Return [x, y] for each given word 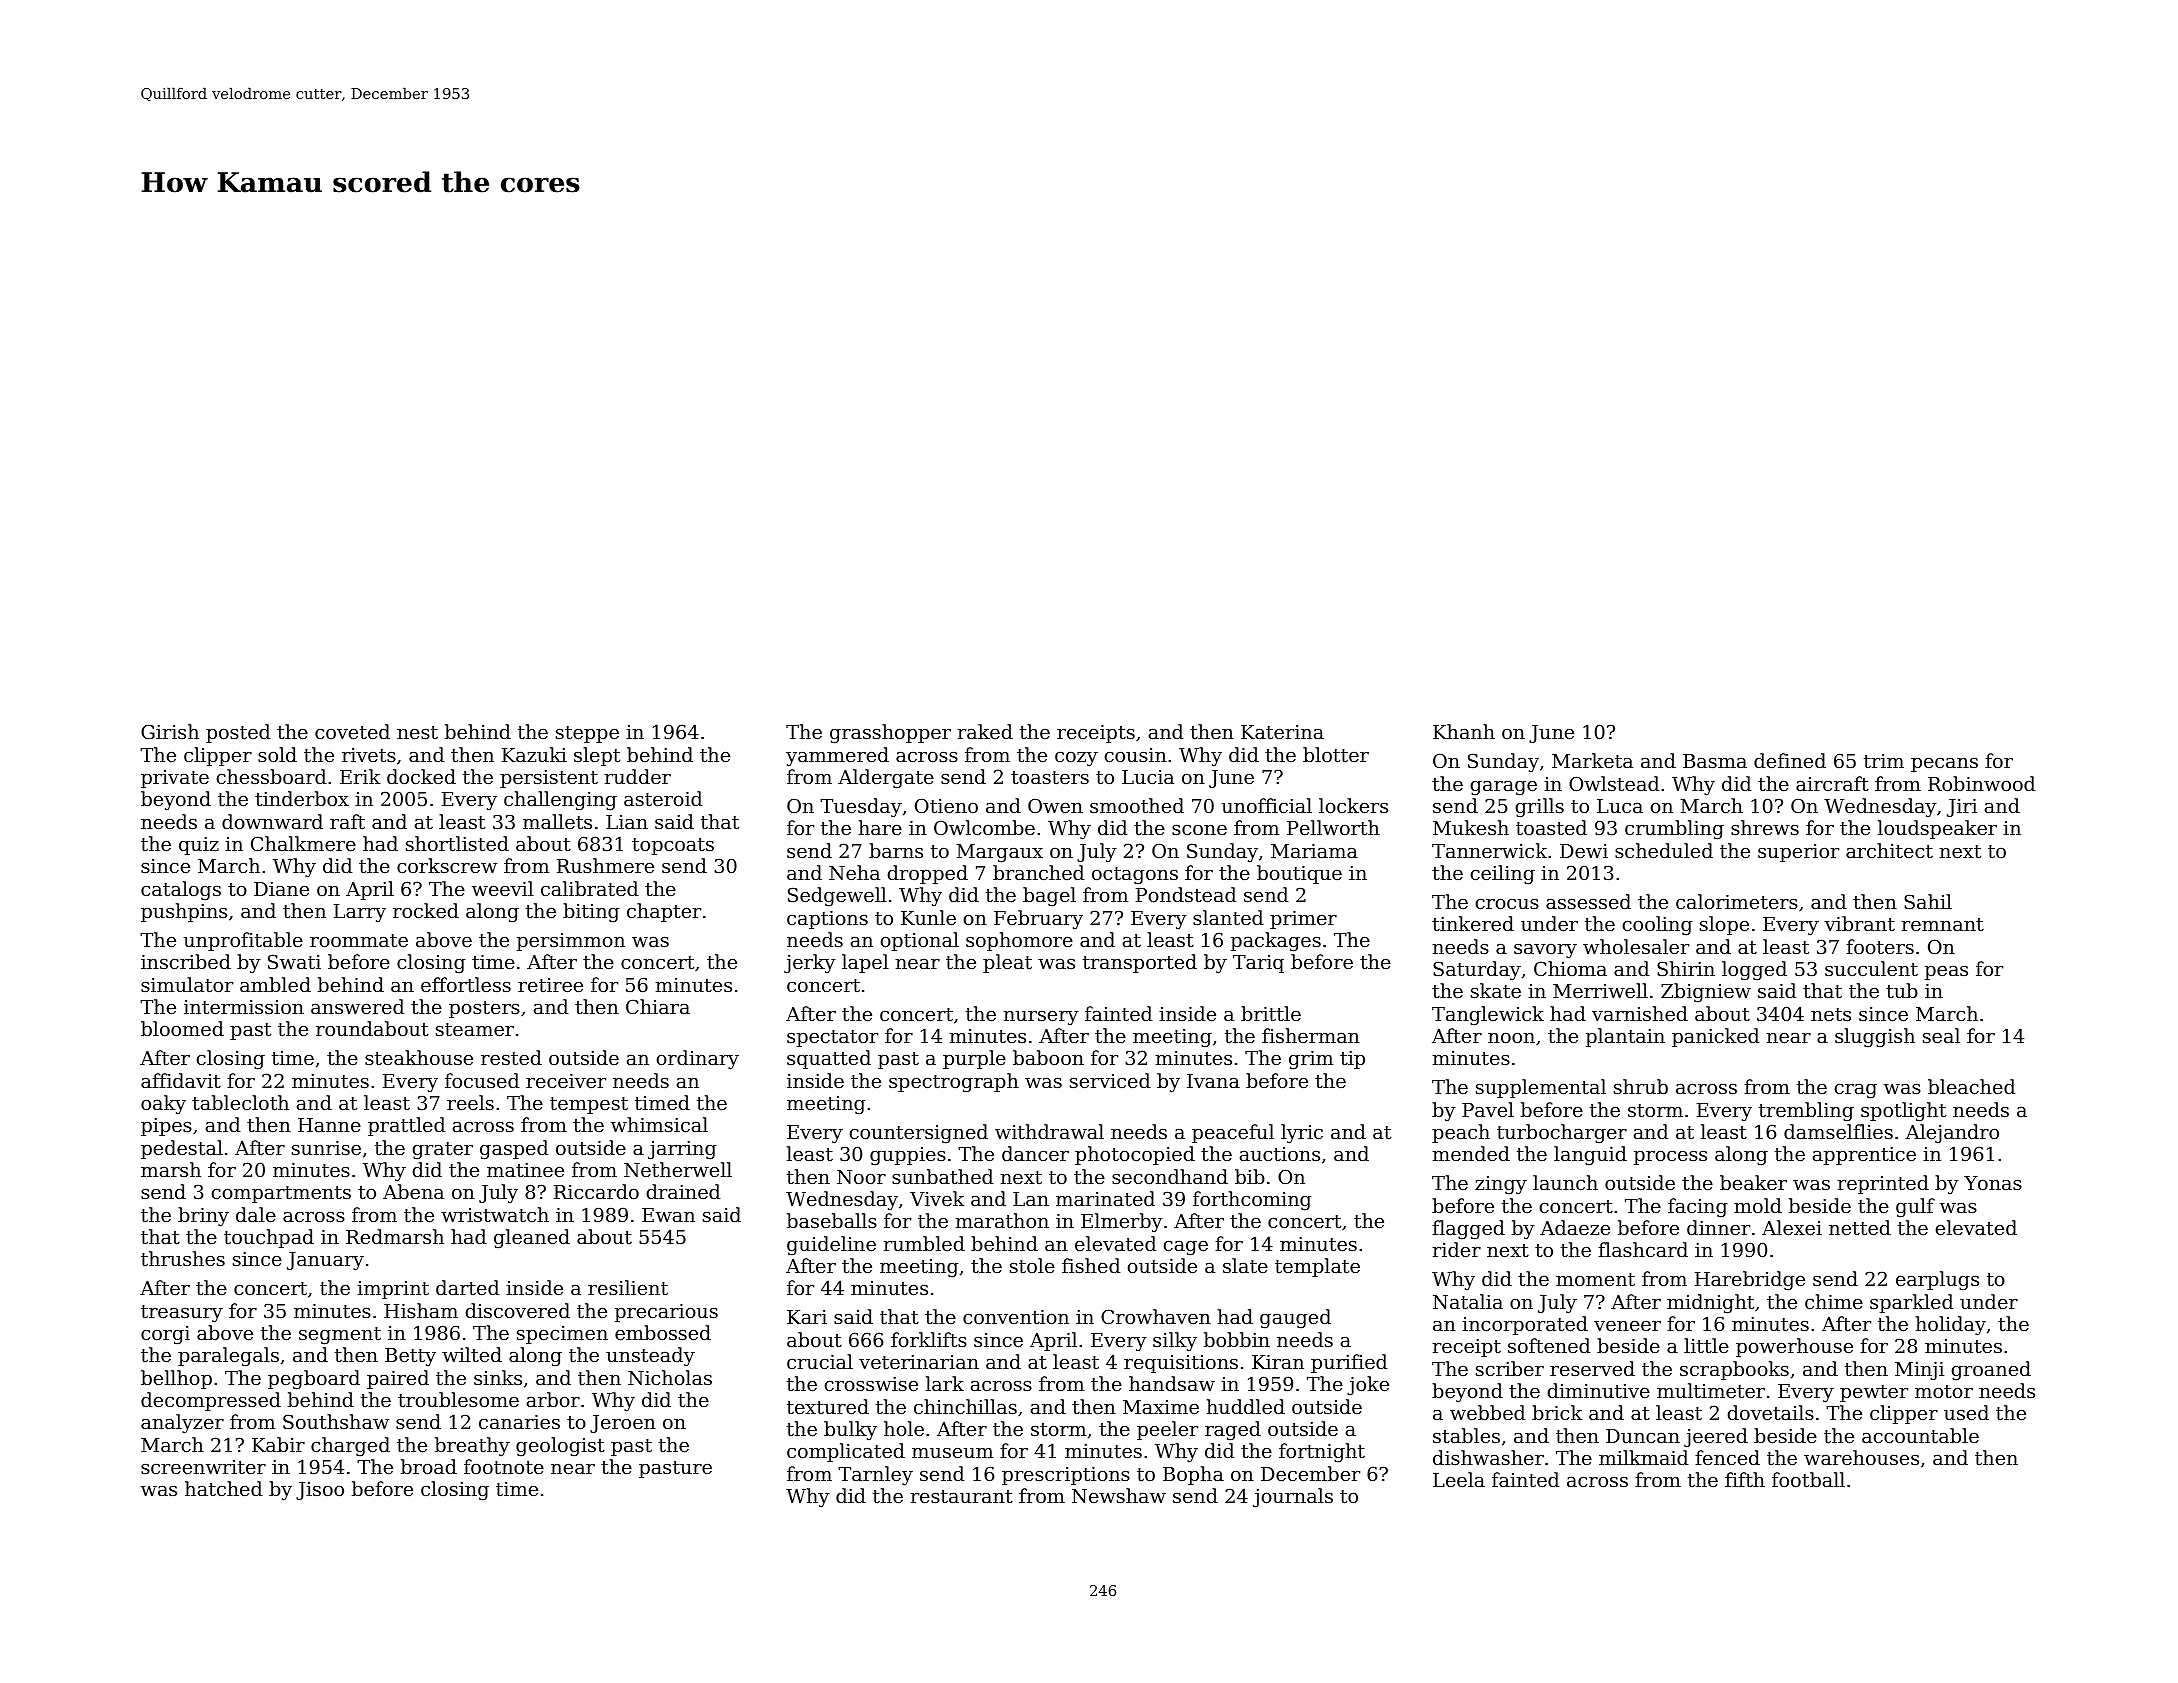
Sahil [1928, 901]
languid [1590, 1156]
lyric [1302, 1133]
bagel [1049, 897]
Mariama [1314, 851]
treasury [182, 1313]
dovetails [1770, 1412]
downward [272, 821]
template [1317, 1267]
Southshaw [336, 1422]
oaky [163, 1105]
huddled [1246, 1406]
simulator [187, 984]
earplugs [1937, 1281]
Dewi [1584, 851]
